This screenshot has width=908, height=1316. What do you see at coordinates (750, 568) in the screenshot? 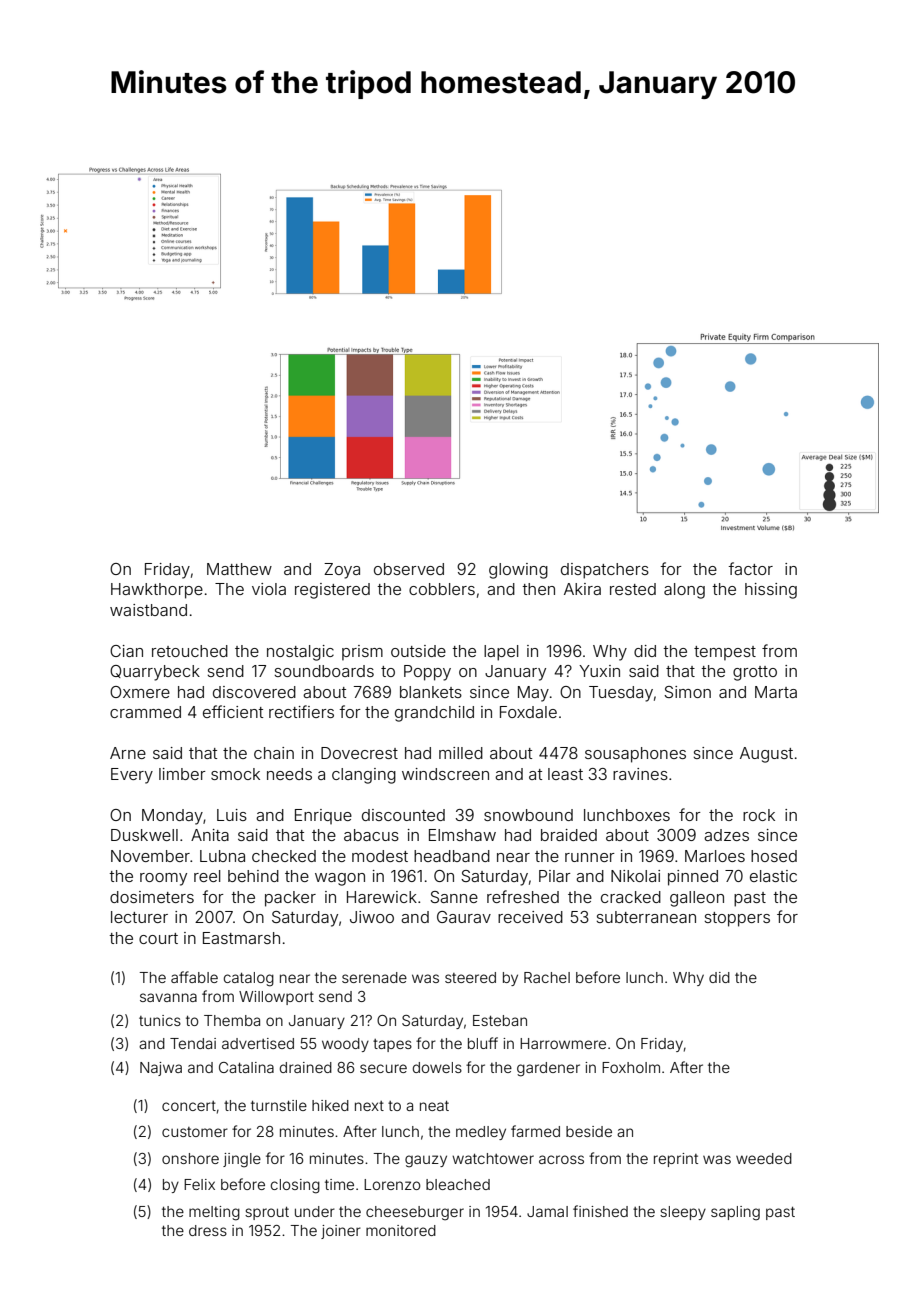
I see `factor` at bounding box center [750, 568].
